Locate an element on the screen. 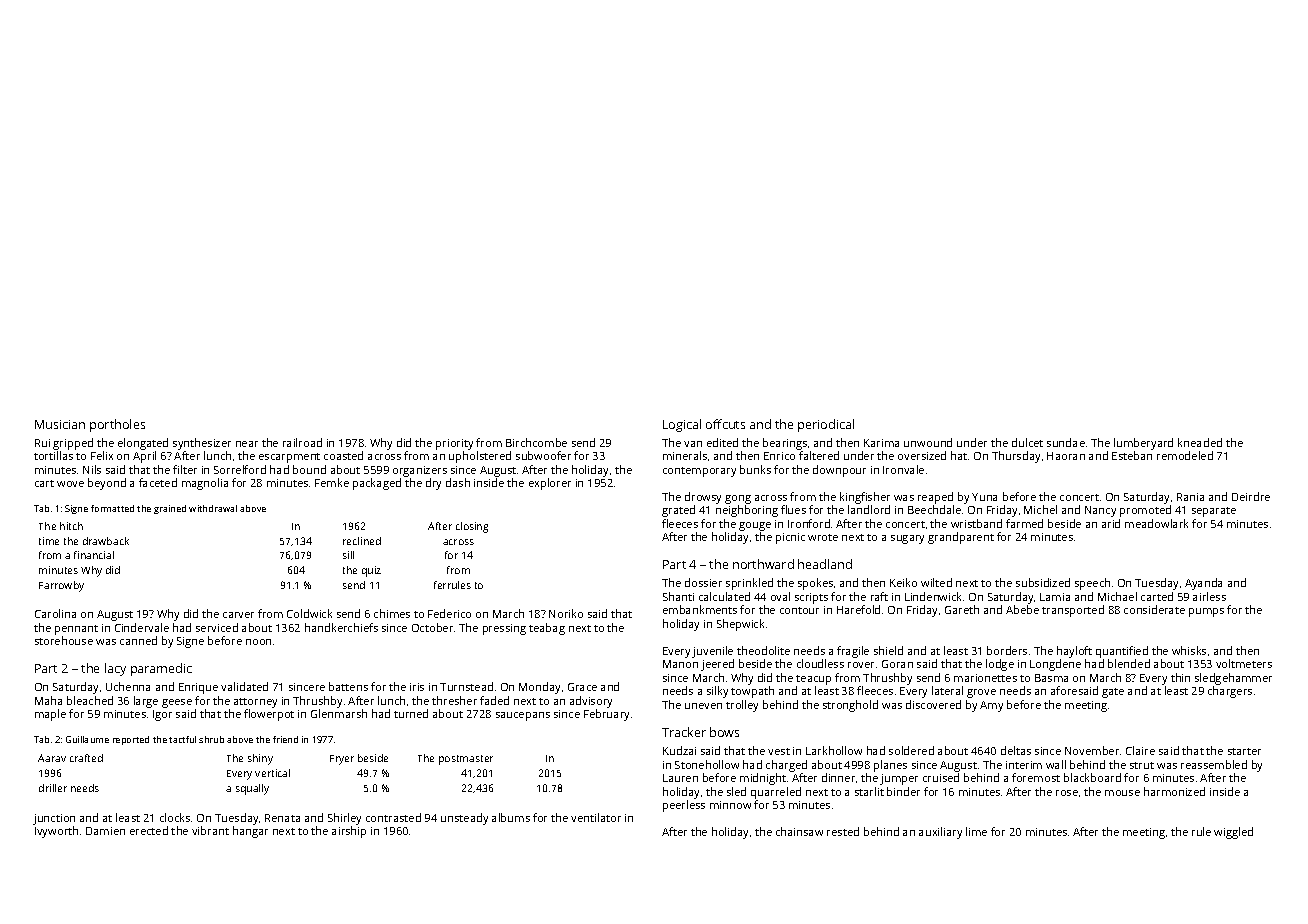  separate is located at coordinates (1214, 512).
